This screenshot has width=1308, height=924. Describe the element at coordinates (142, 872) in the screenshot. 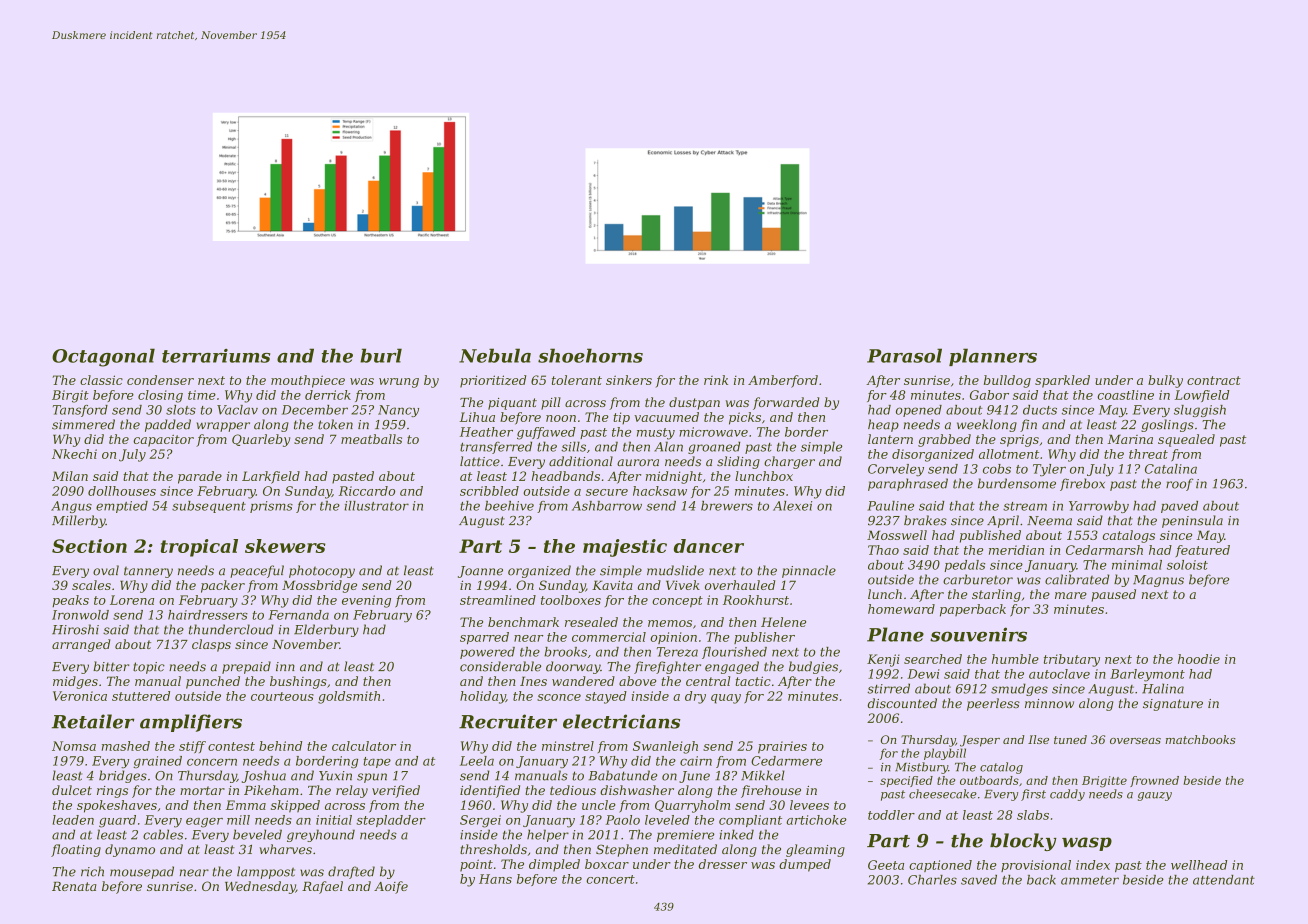

I see `mousepad` at that location.
